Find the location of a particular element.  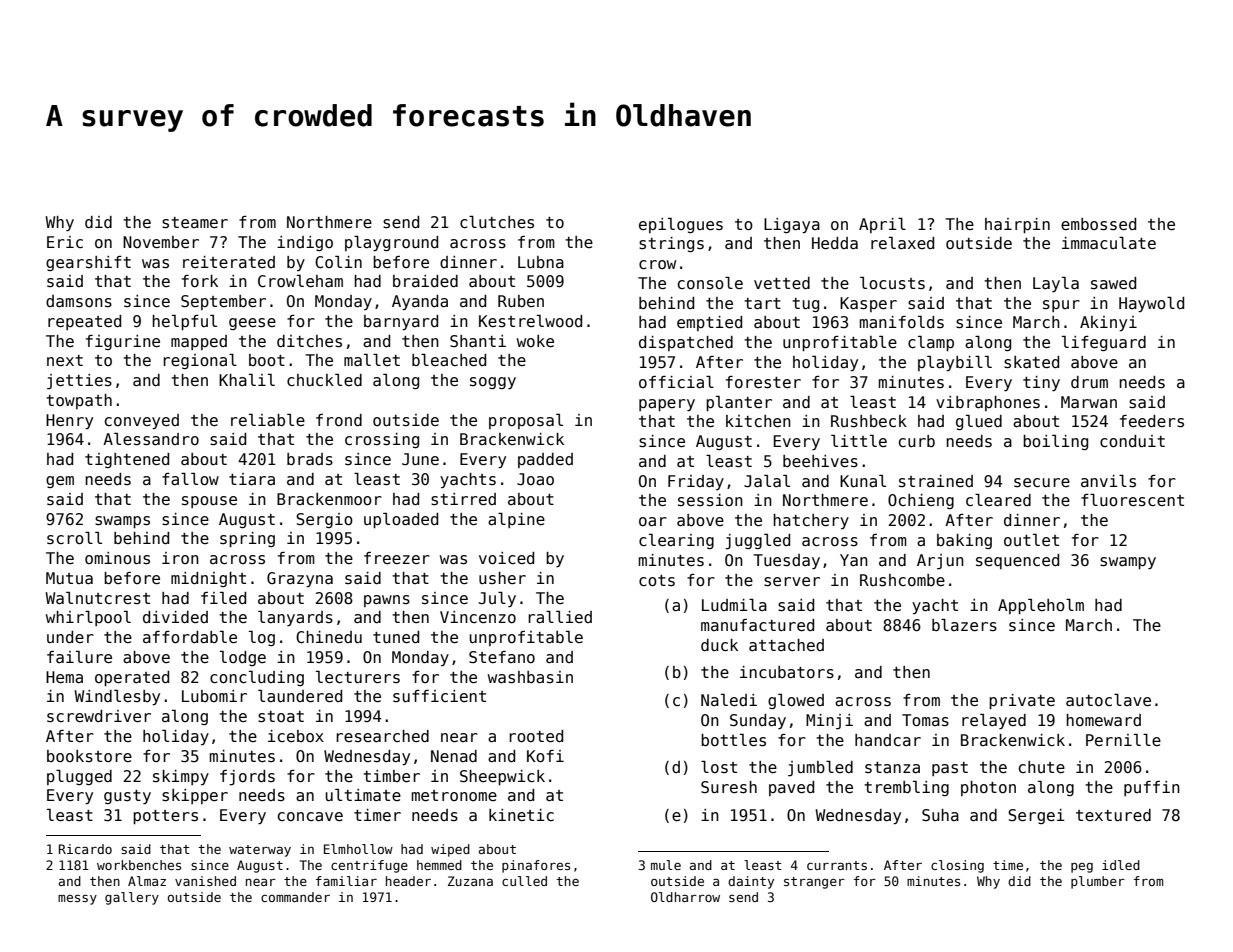

timber is located at coordinates (391, 776).
